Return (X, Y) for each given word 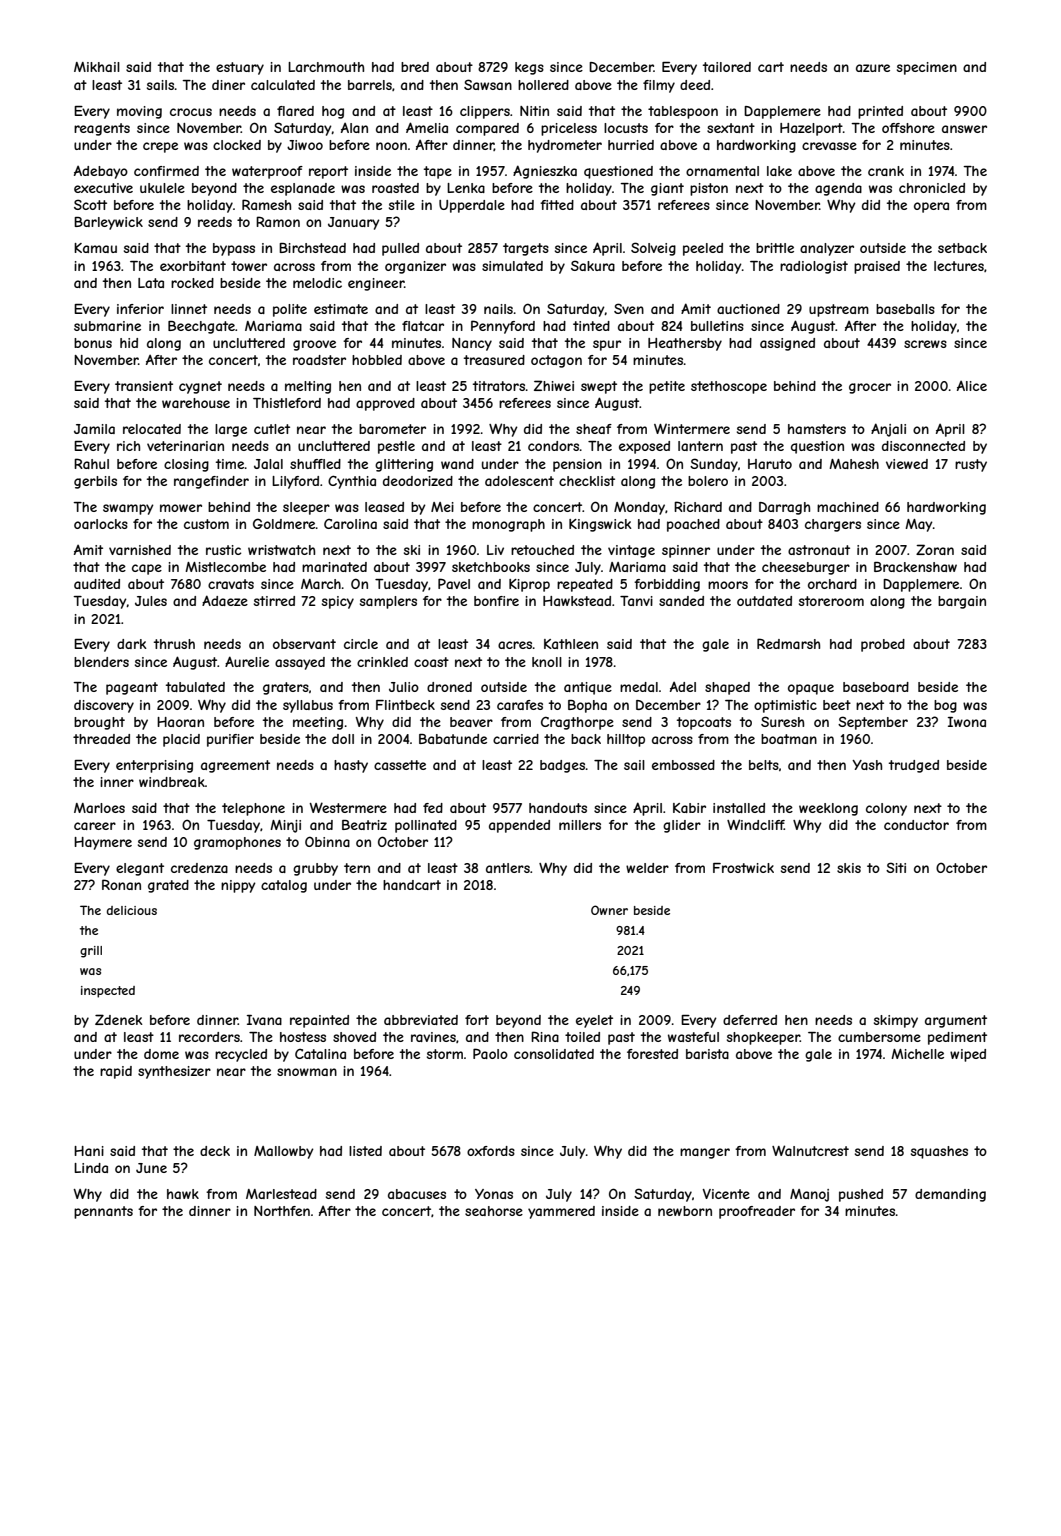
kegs (529, 68)
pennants (103, 1212)
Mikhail (97, 67)
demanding (950, 1195)
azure (873, 68)
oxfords (491, 1151)
